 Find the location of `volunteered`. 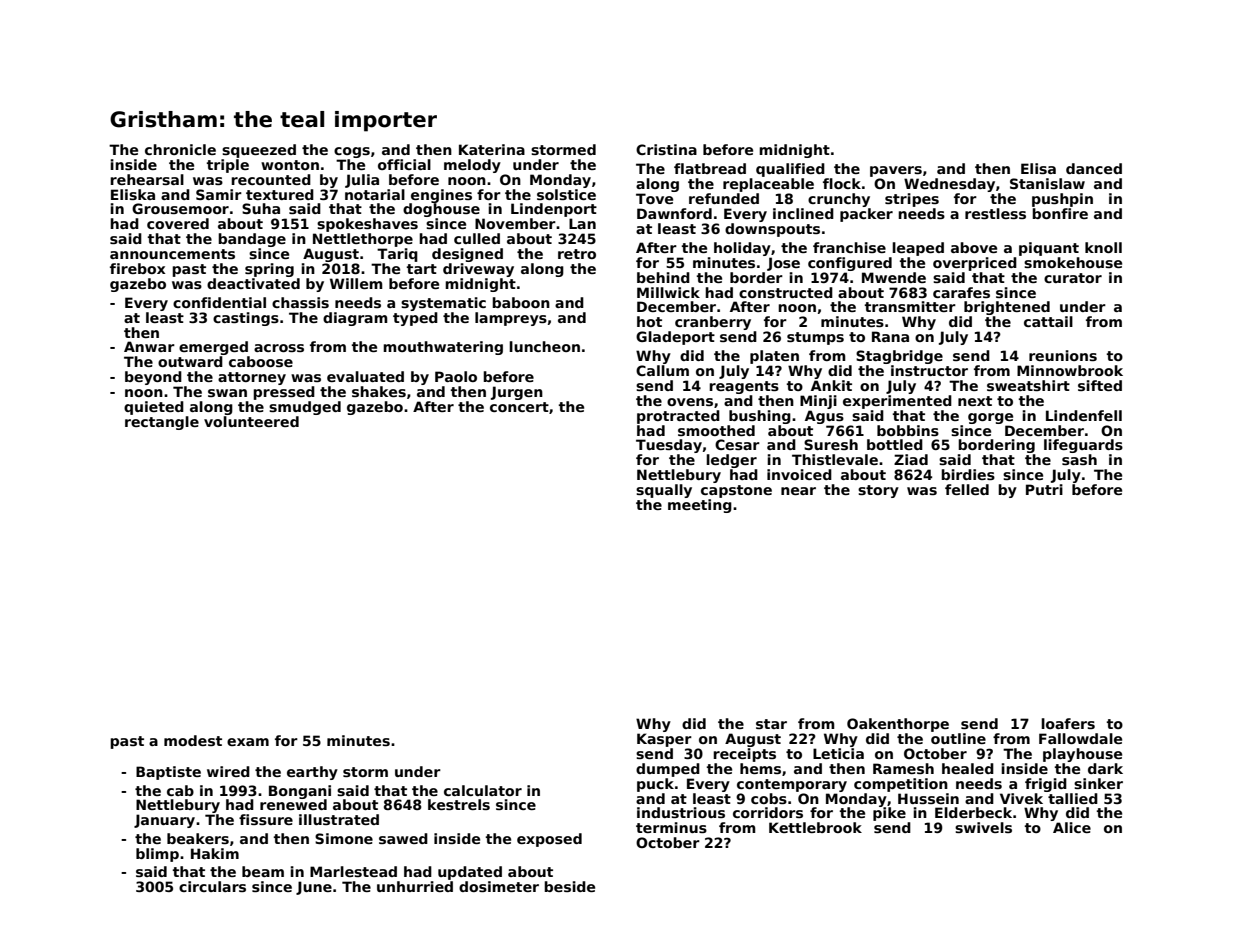

volunteered is located at coordinates (251, 421).
